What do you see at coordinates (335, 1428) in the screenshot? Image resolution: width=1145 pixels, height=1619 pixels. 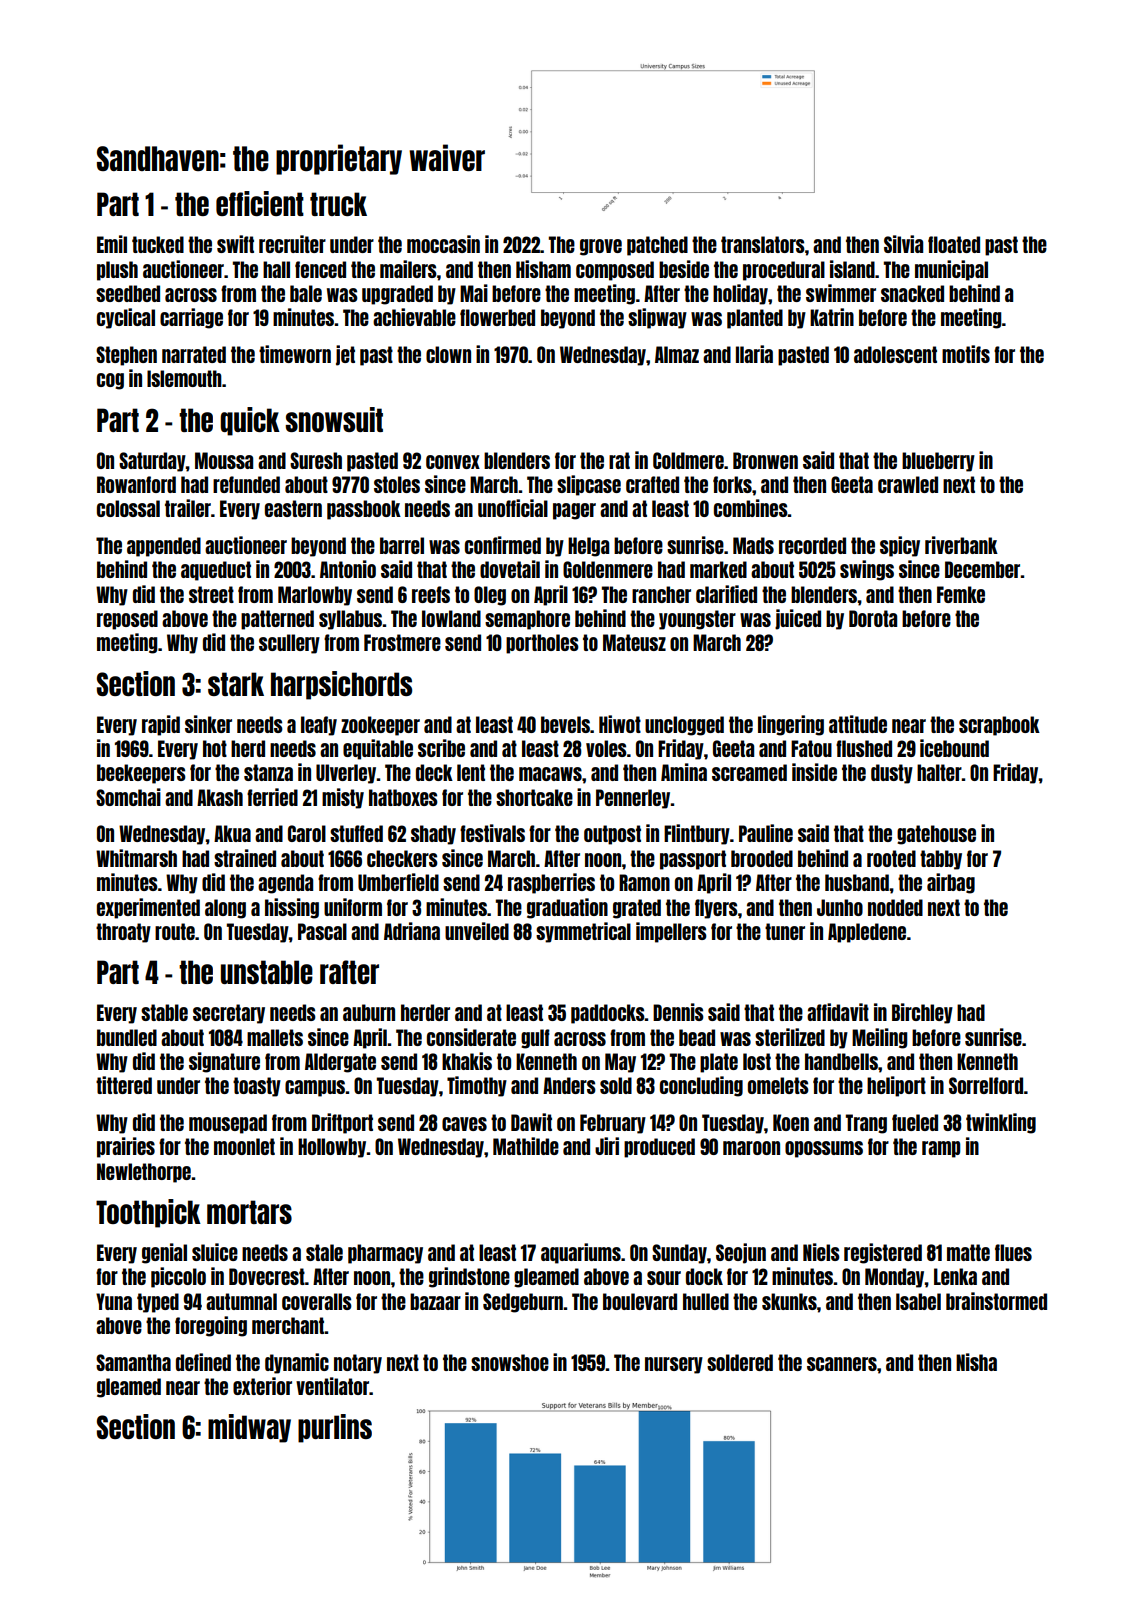 I see `purlins` at bounding box center [335, 1428].
